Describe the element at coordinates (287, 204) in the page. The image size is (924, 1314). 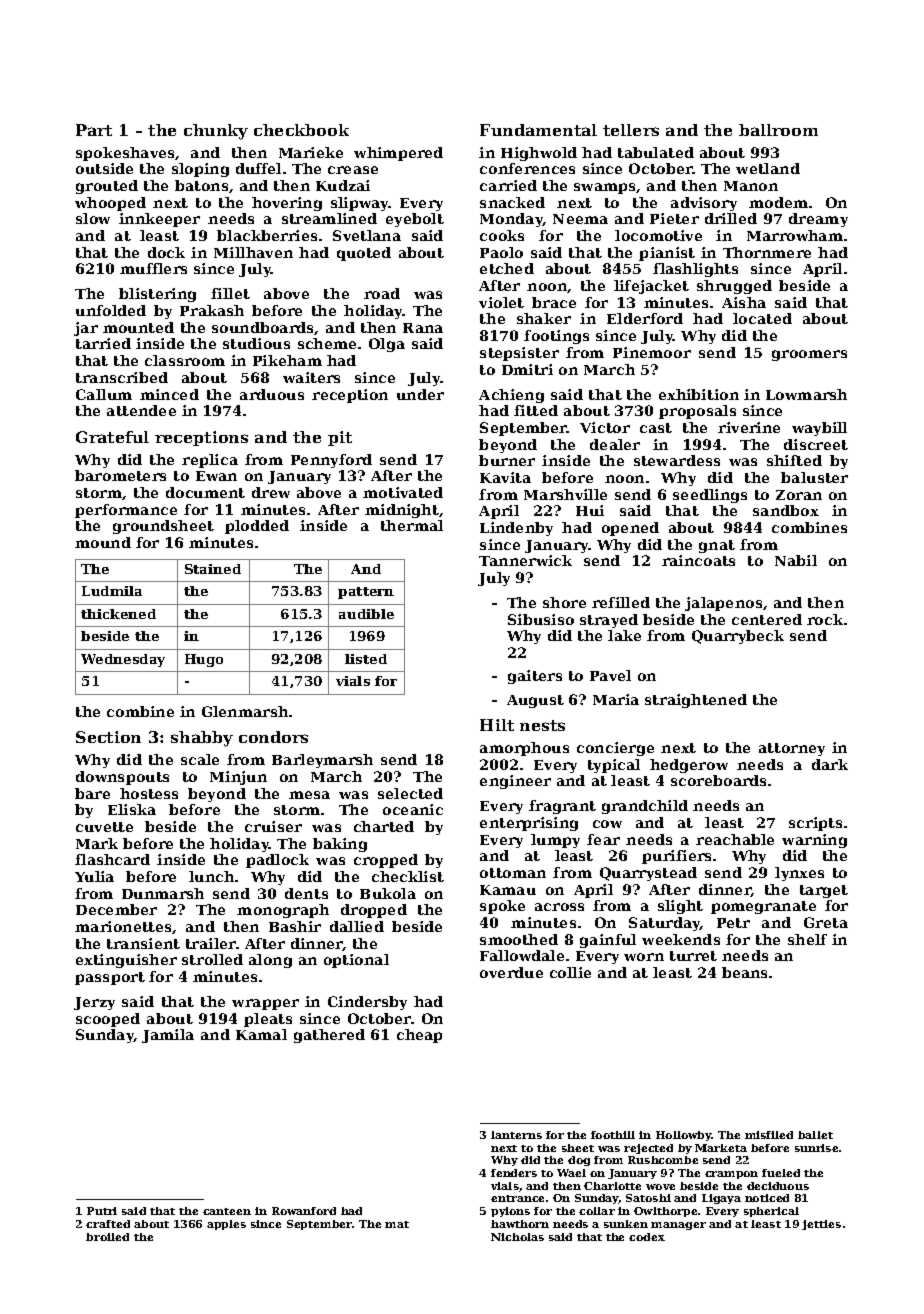
I see `hovering` at that location.
